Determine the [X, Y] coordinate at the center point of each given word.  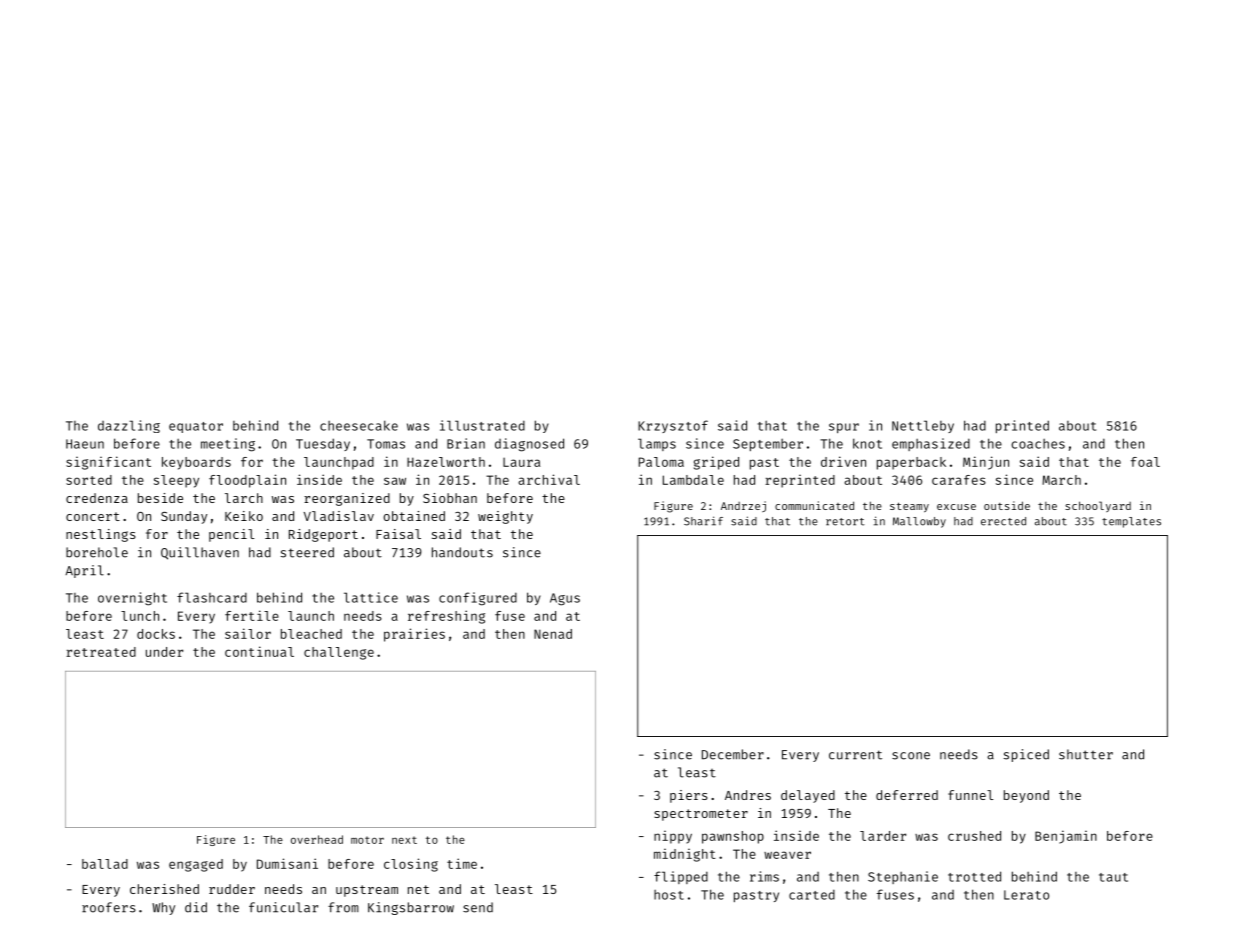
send [478, 907]
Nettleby [923, 426]
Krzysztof [673, 426]
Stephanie [903, 877]
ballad [105, 864]
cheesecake [359, 425]
